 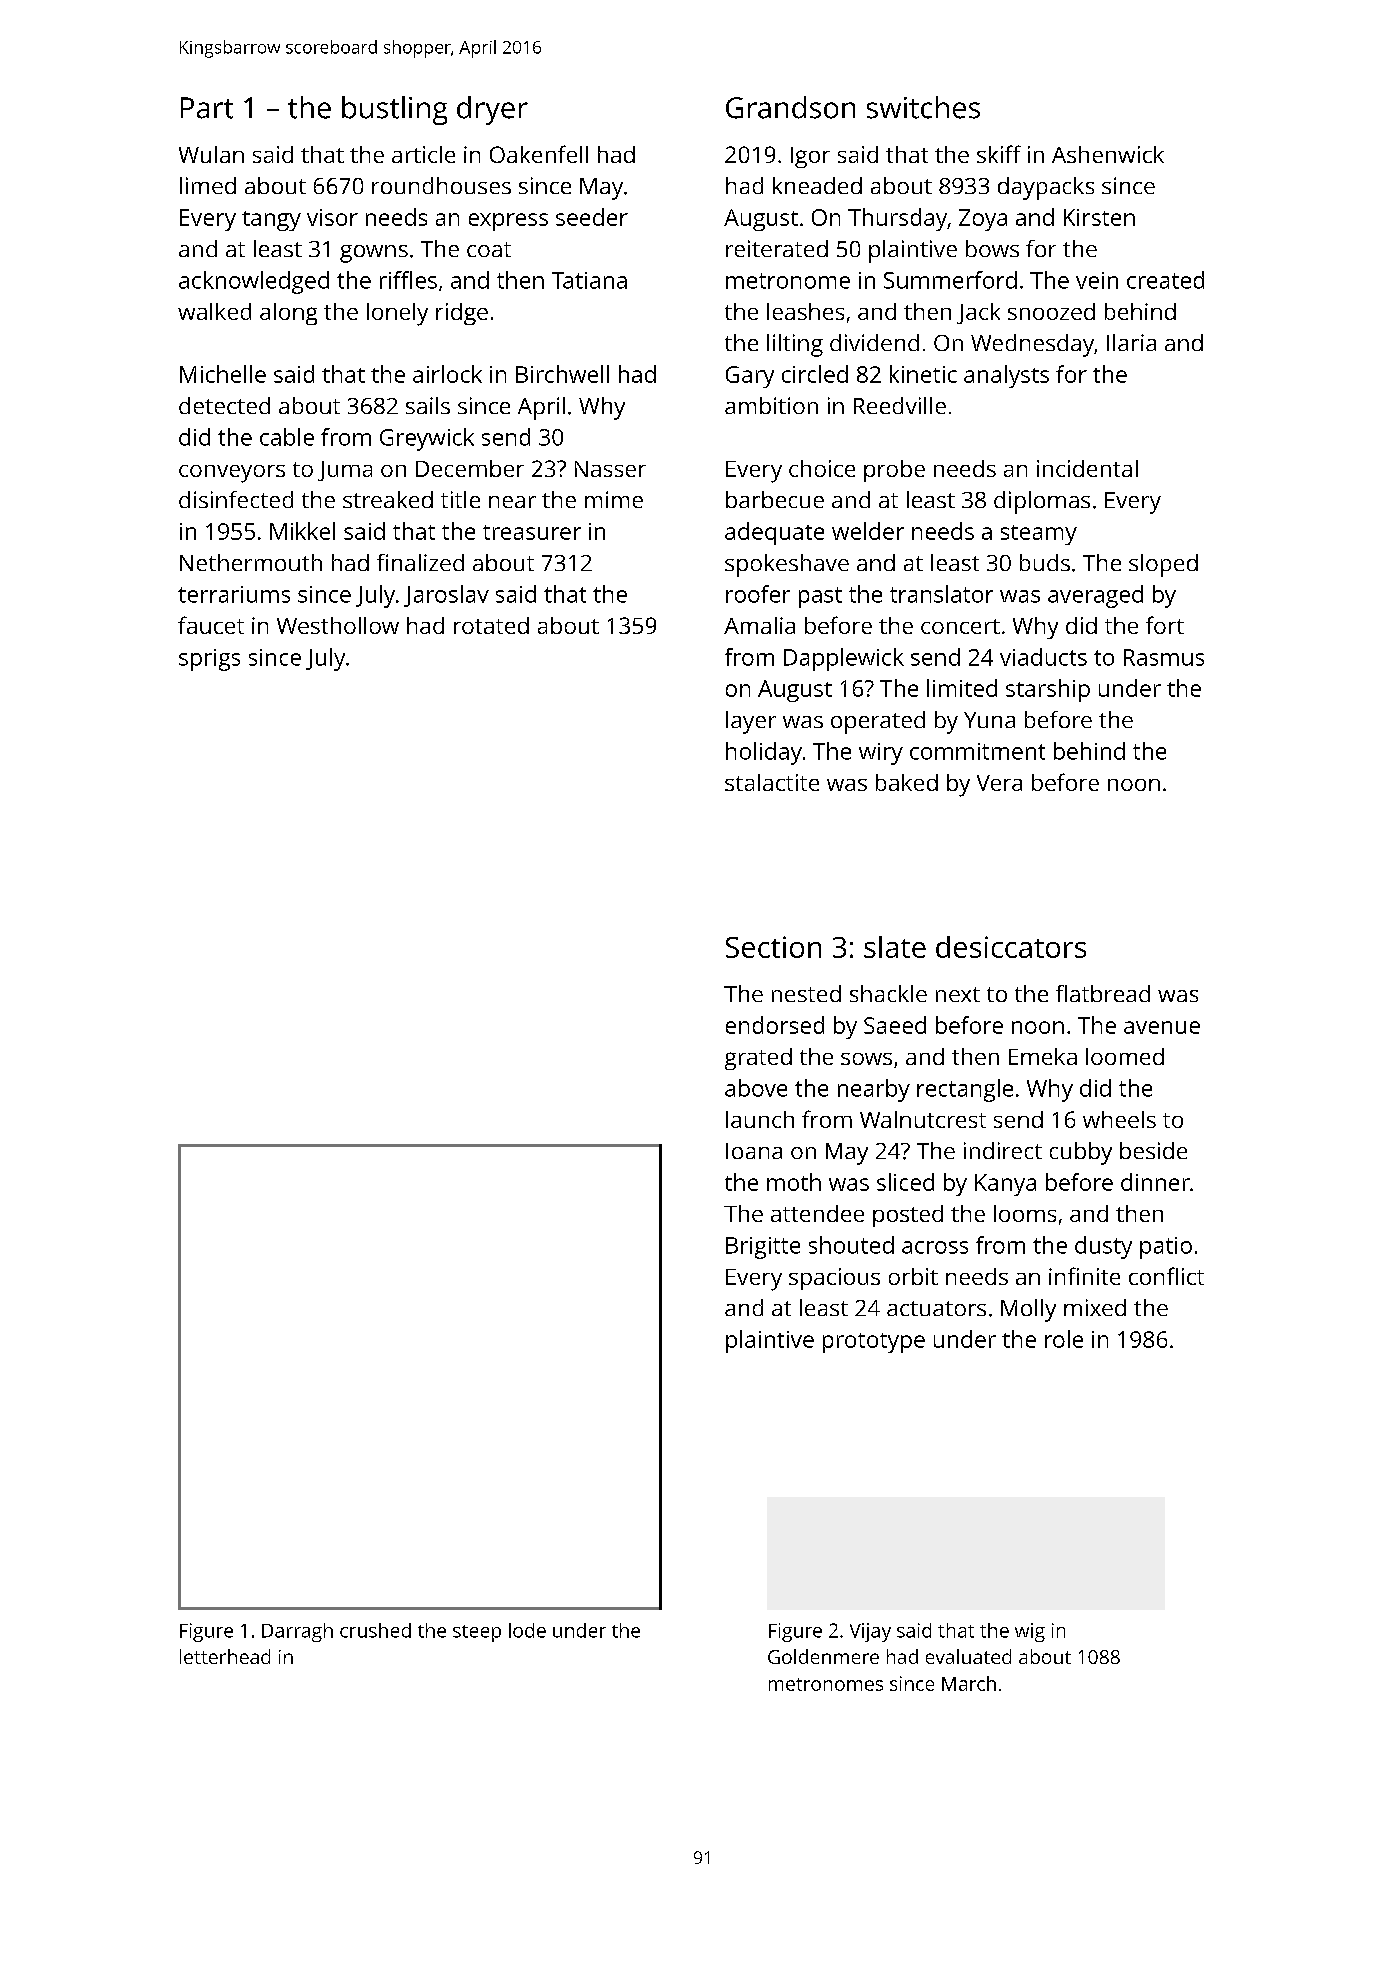 What do you see at coordinates (1095, 1307) in the image?
I see `mixed` at bounding box center [1095, 1307].
